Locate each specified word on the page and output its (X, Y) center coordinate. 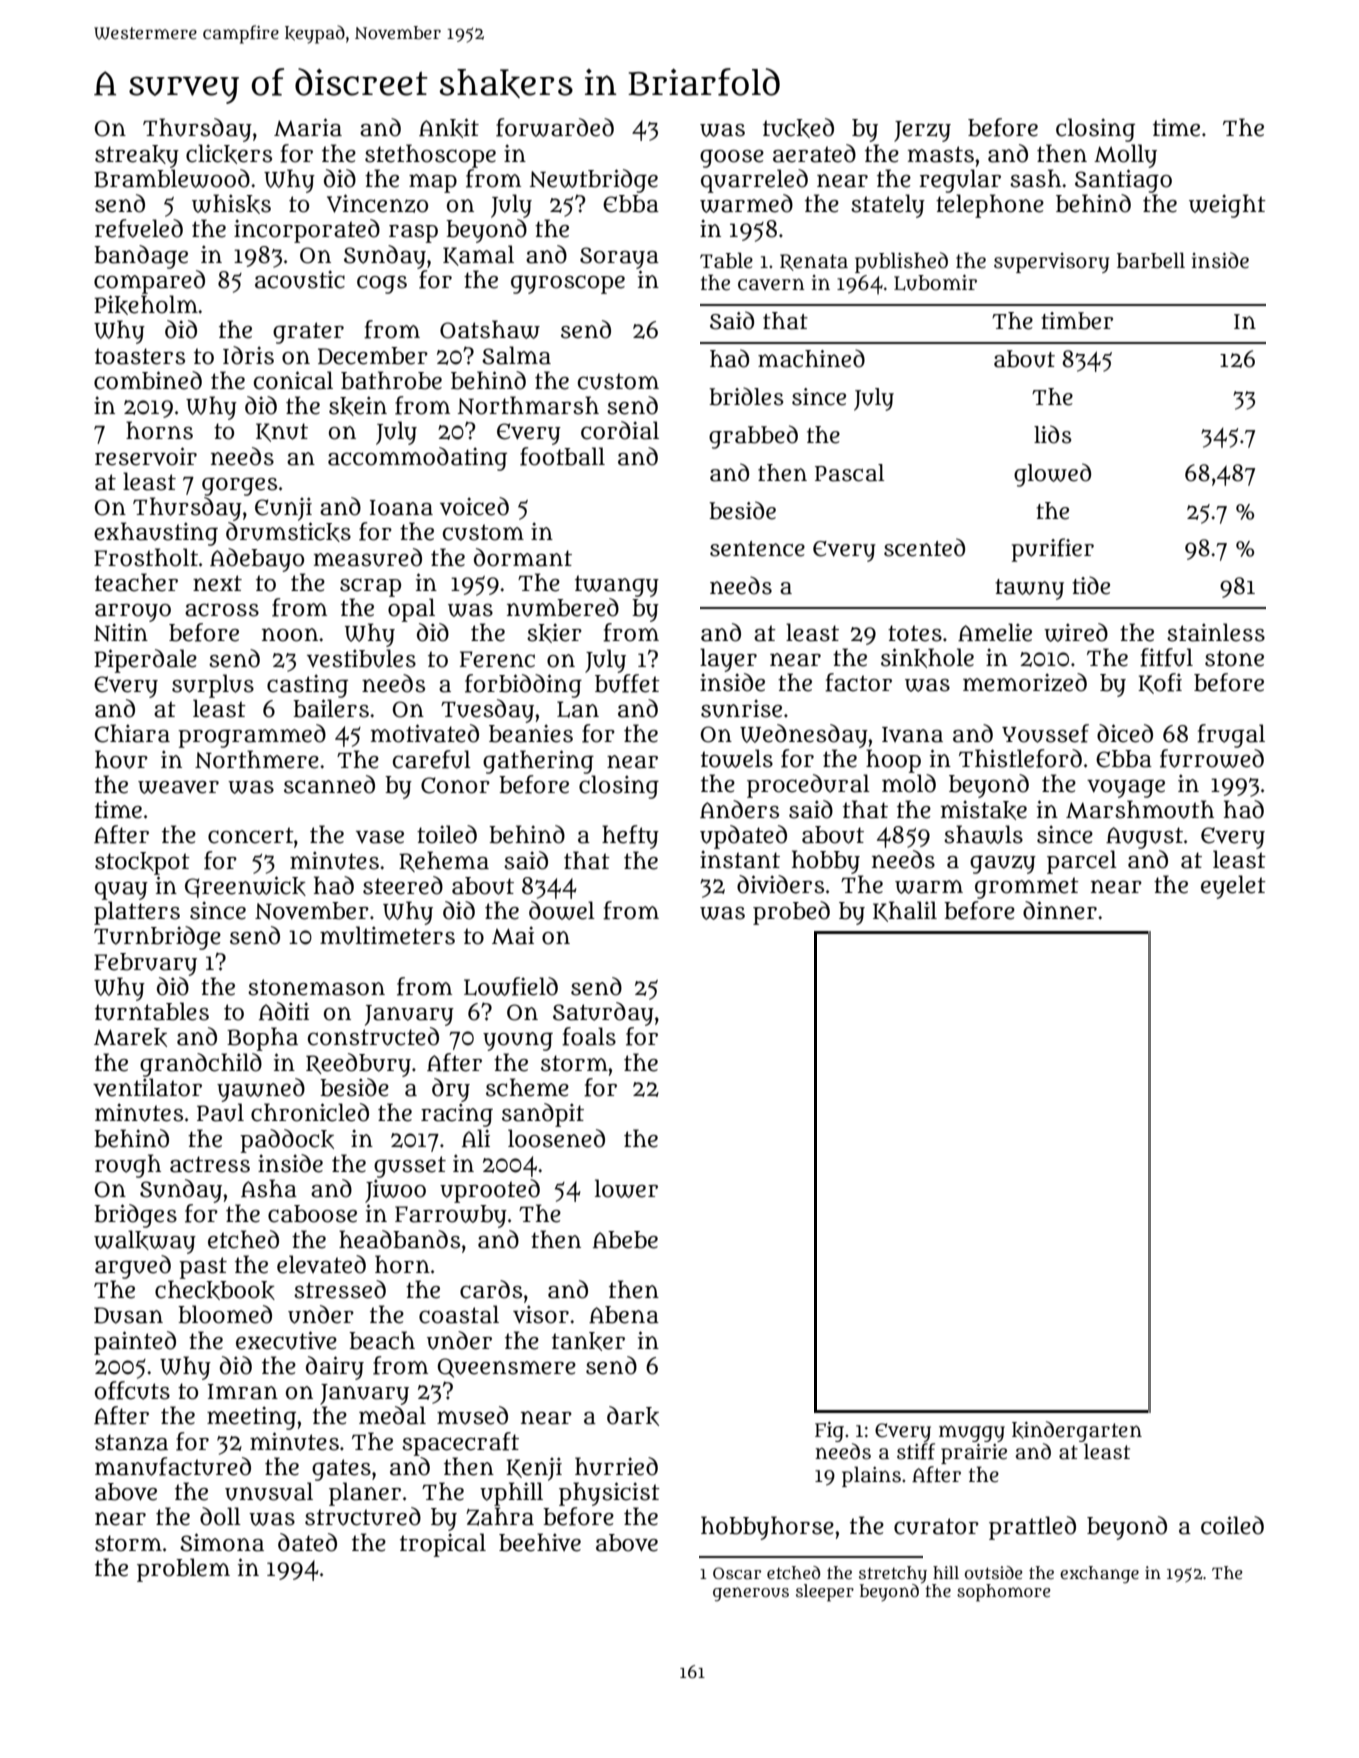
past (203, 1268)
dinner (1060, 910)
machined (811, 358)
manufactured (173, 1466)
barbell (1151, 260)
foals (589, 1036)
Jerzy (922, 131)
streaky (137, 156)
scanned (329, 784)
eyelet (1233, 887)
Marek (130, 1037)
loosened (556, 1138)
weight (1227, 206)
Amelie (995, 632)
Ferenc (497, 659)
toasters (140, 356)
